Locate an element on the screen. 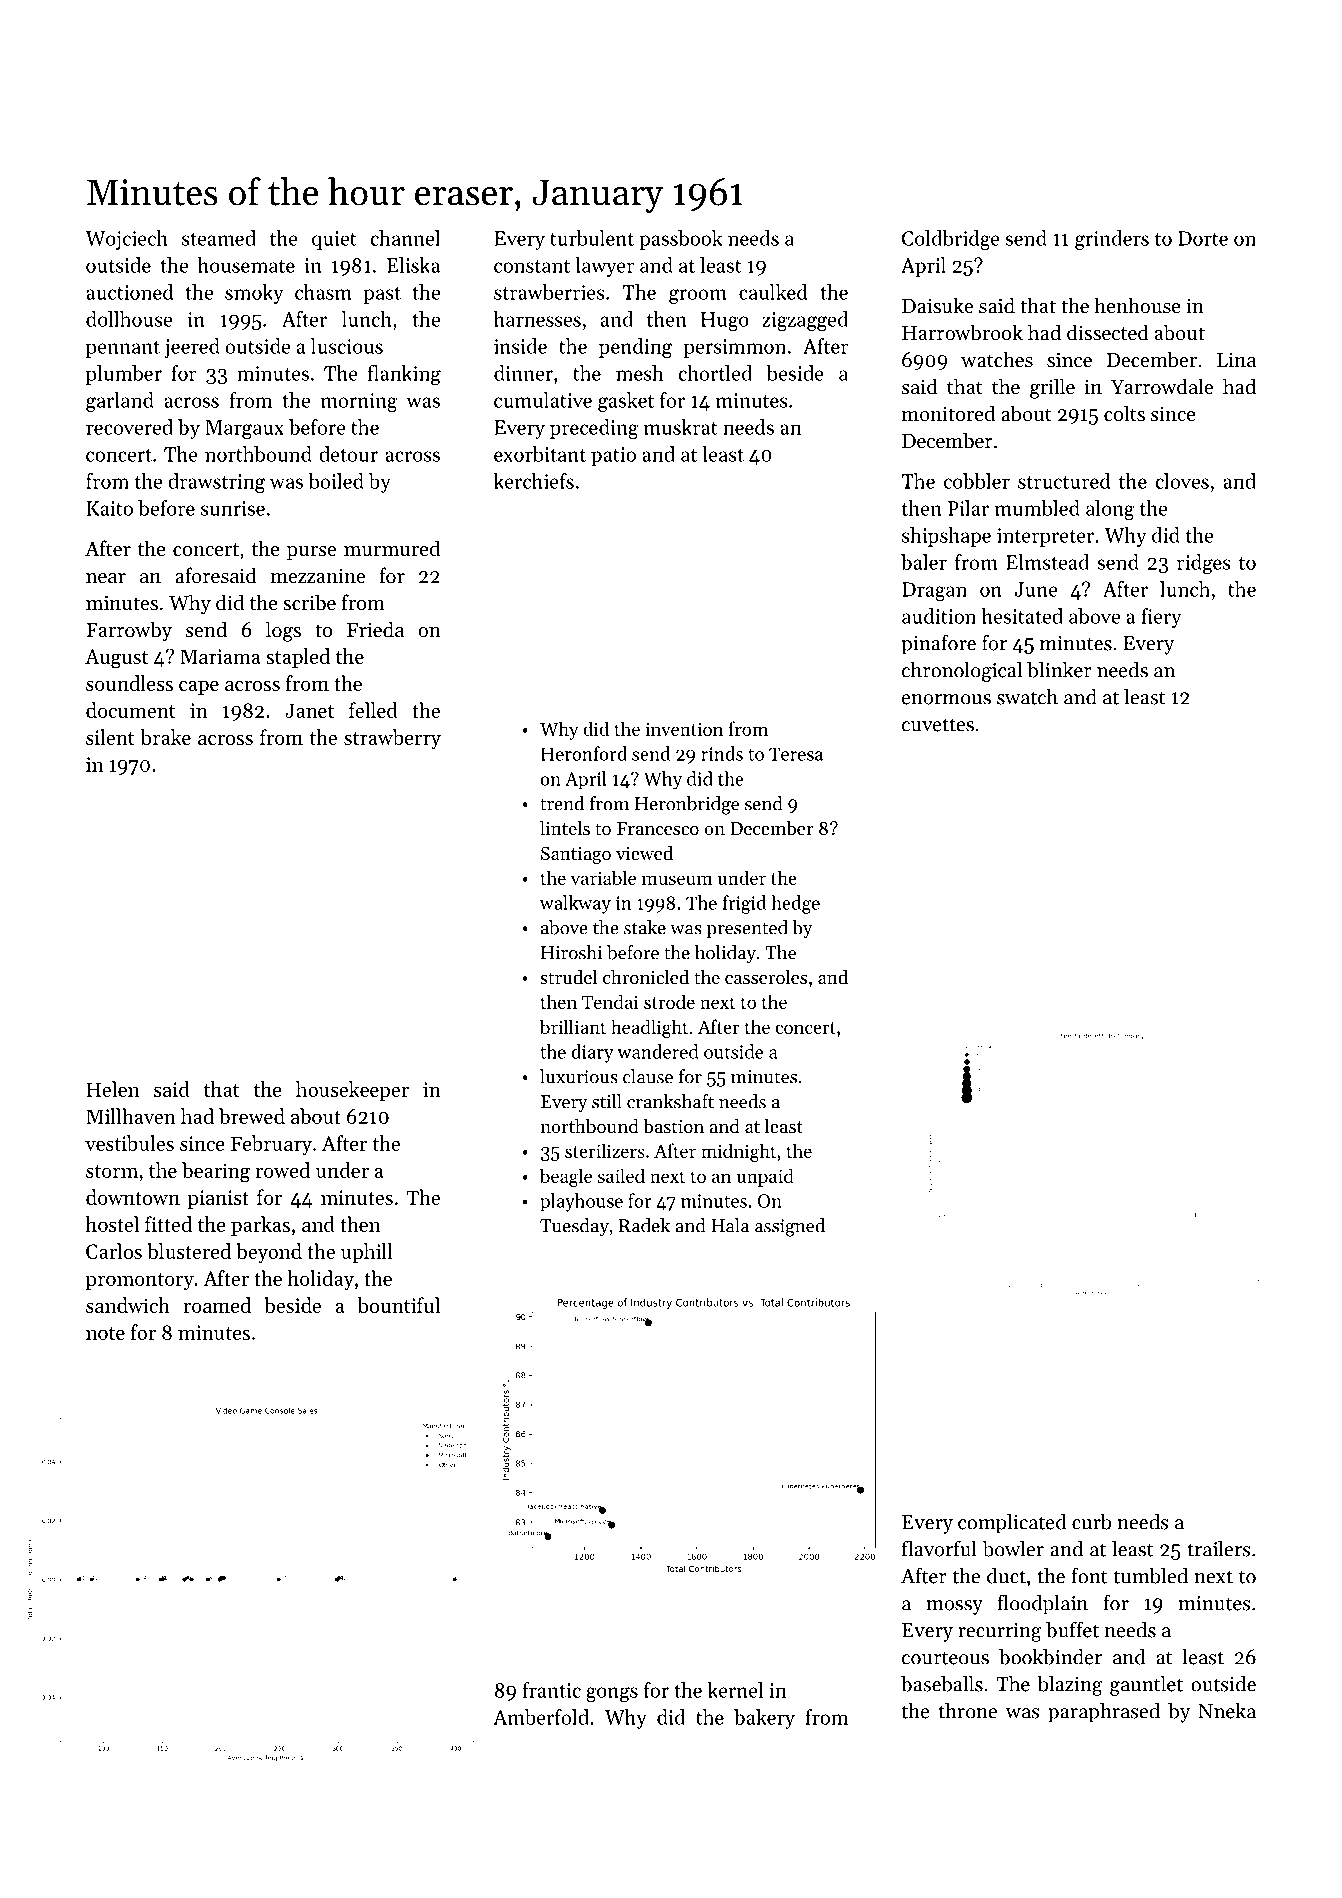 The height and width of the screenshot is (1898, 1342). gongs is located at coordinates (612, 1694).
